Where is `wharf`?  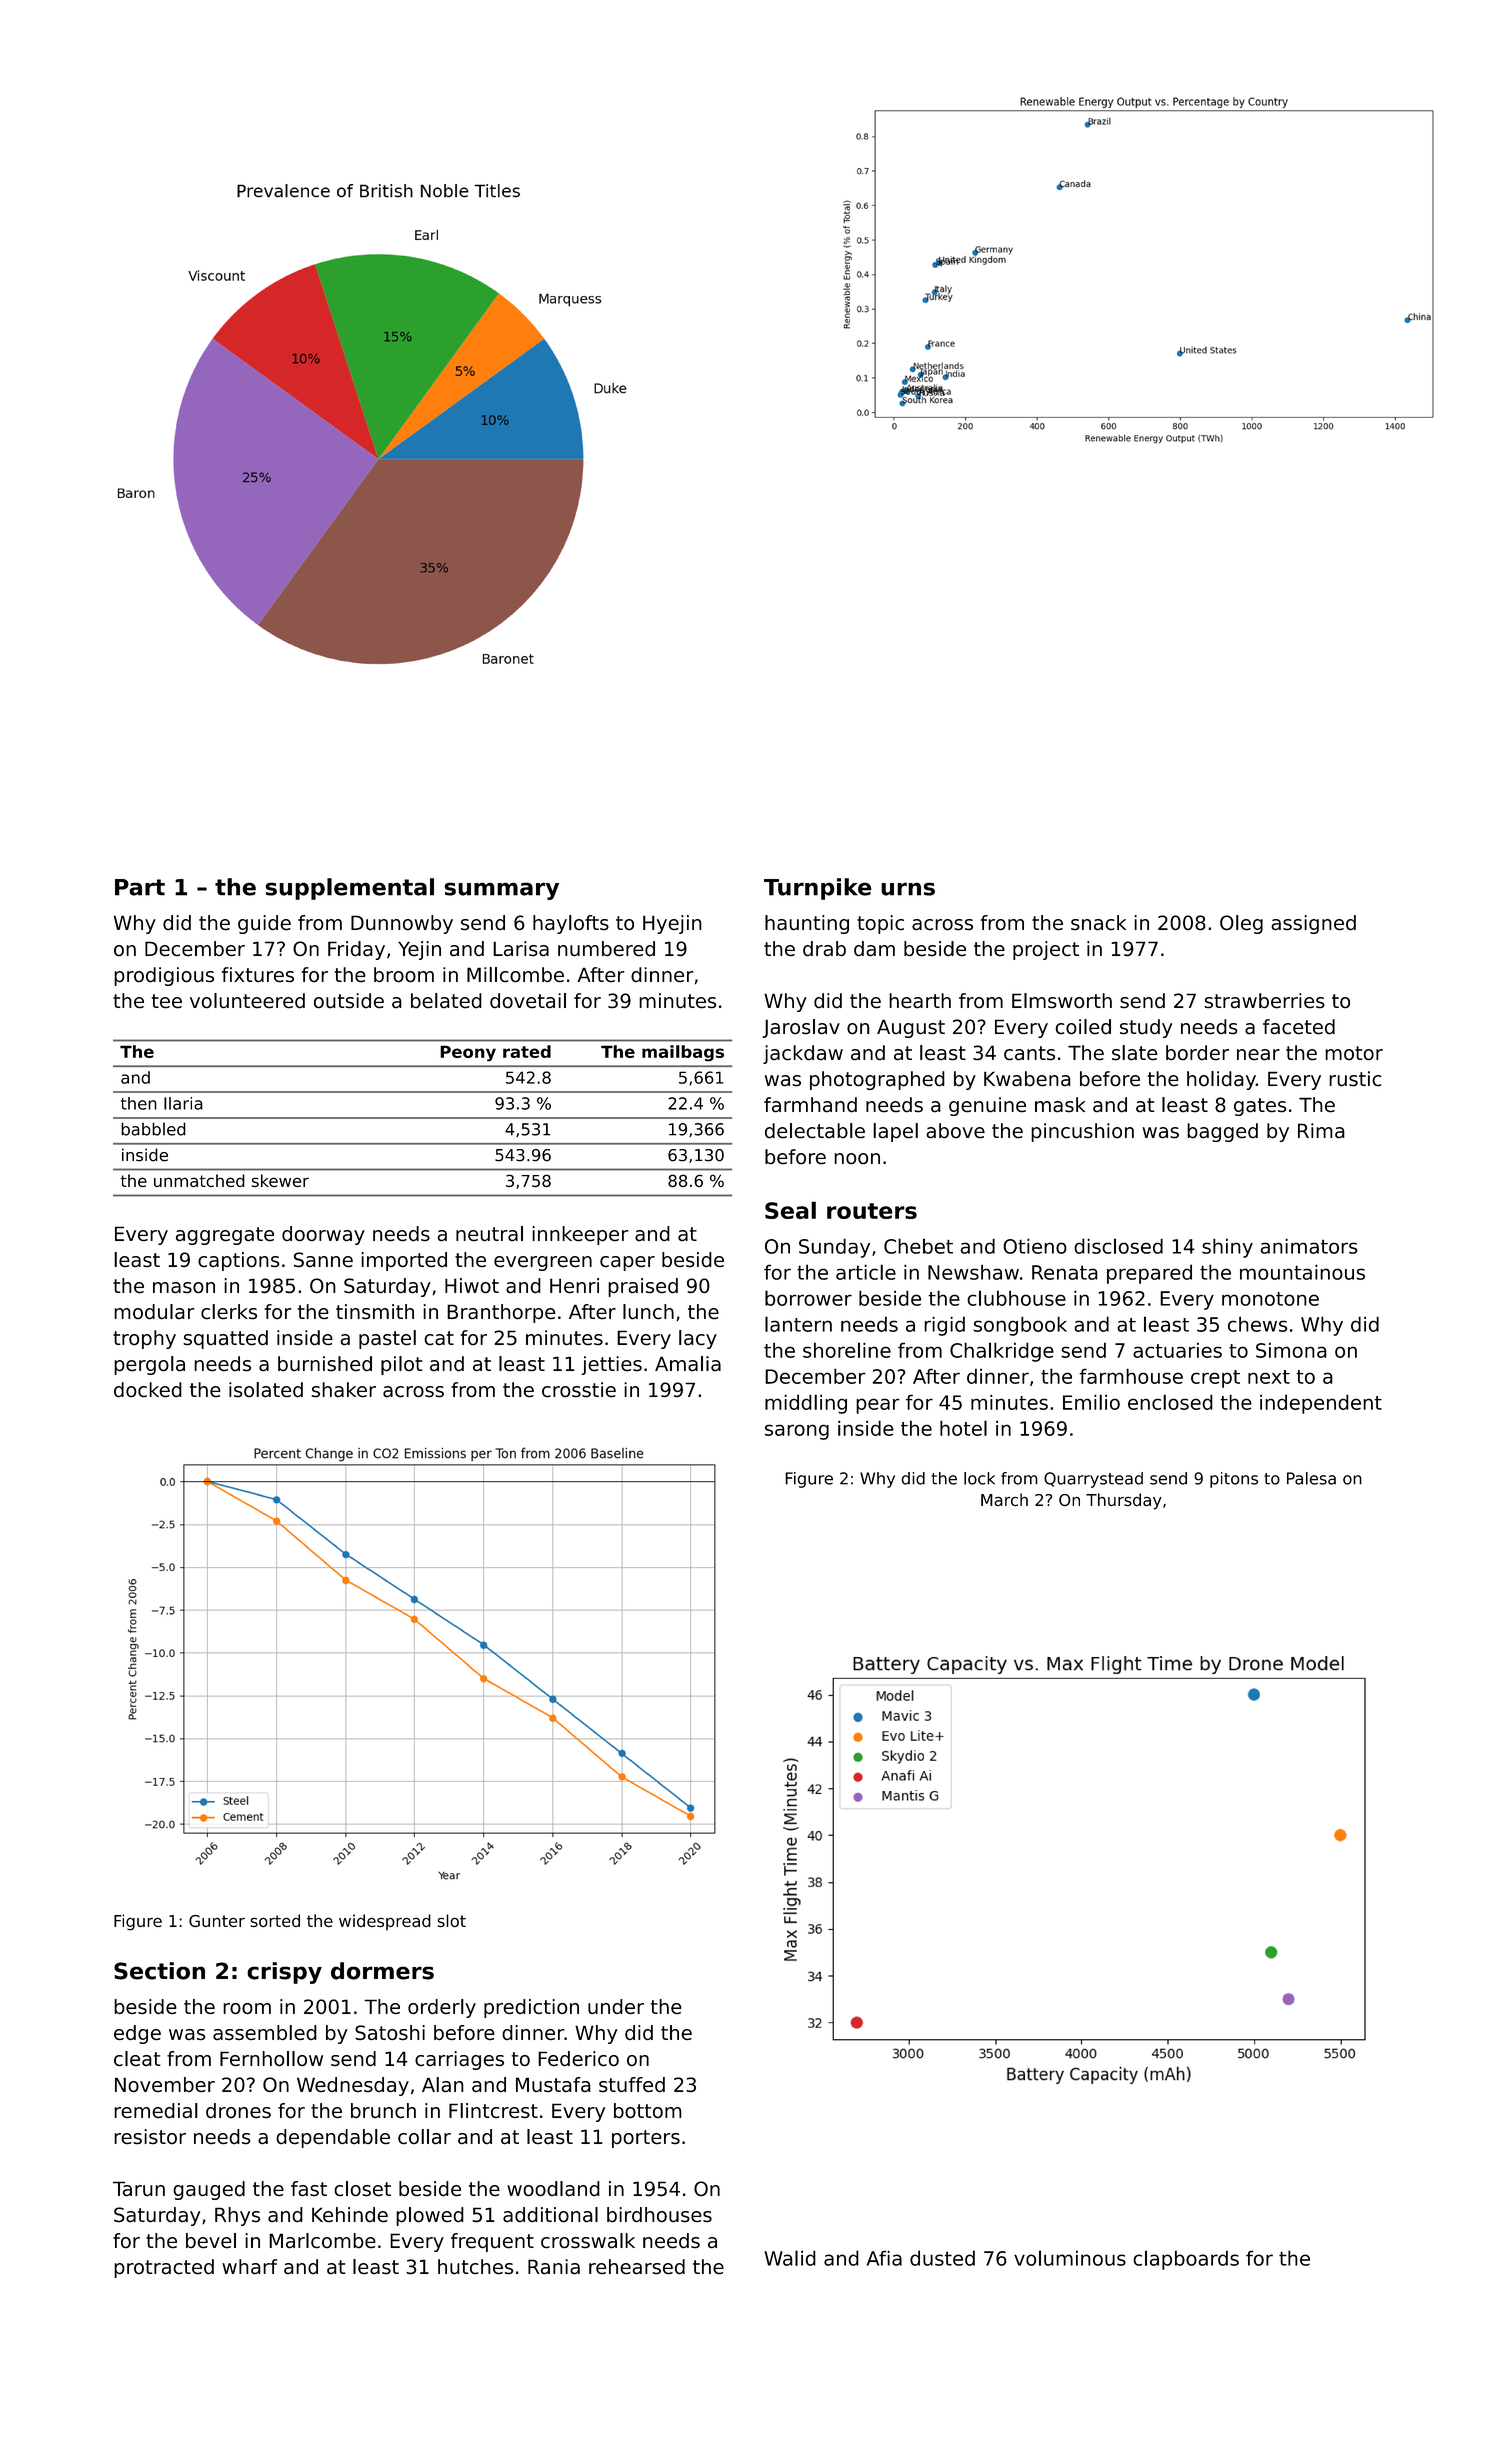 wharf is located at coordinates (249, 2266).
